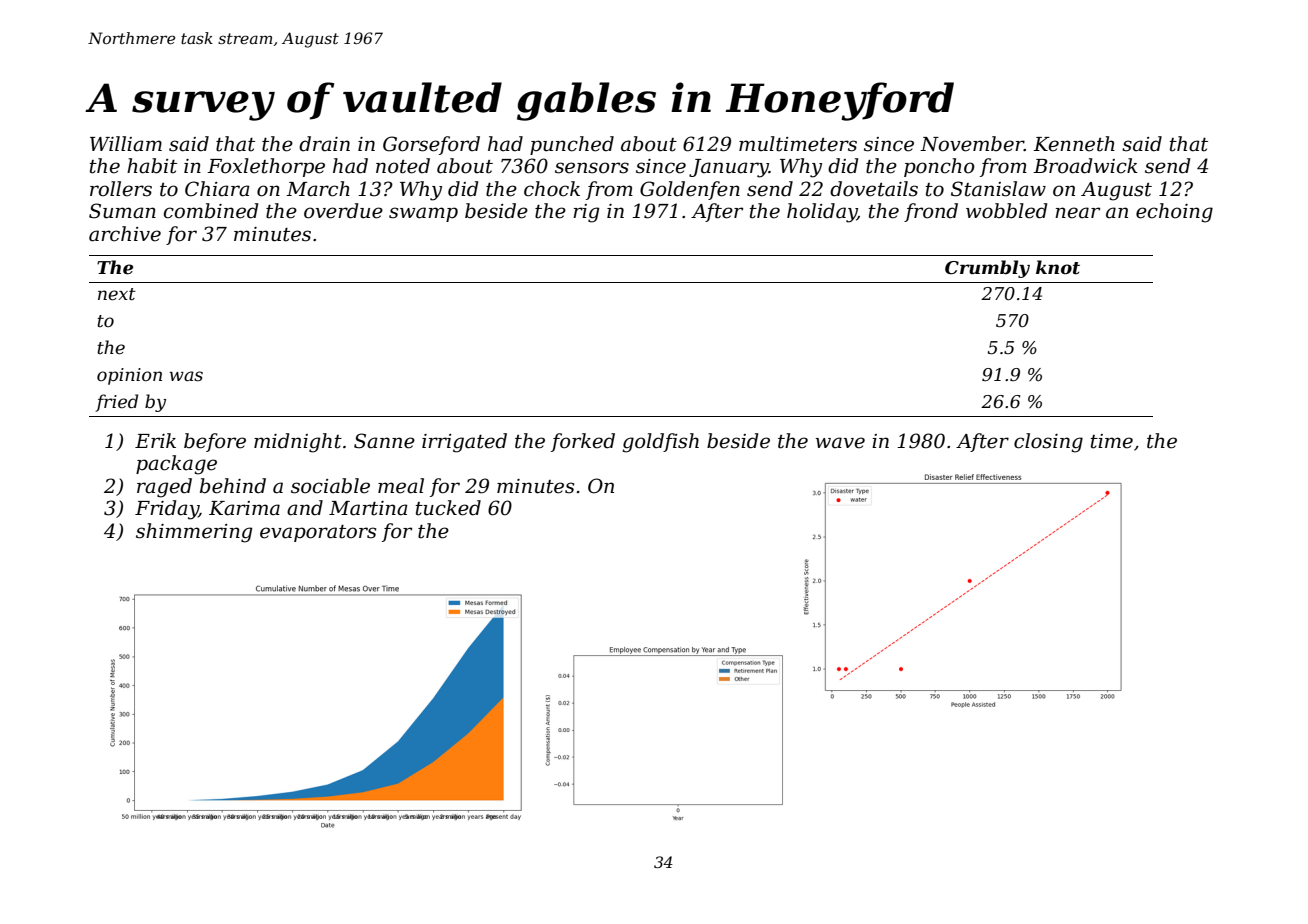  What do you see at coordinates (233, 486) in the page?
I see `behind` at bounding box center [233, 486].
